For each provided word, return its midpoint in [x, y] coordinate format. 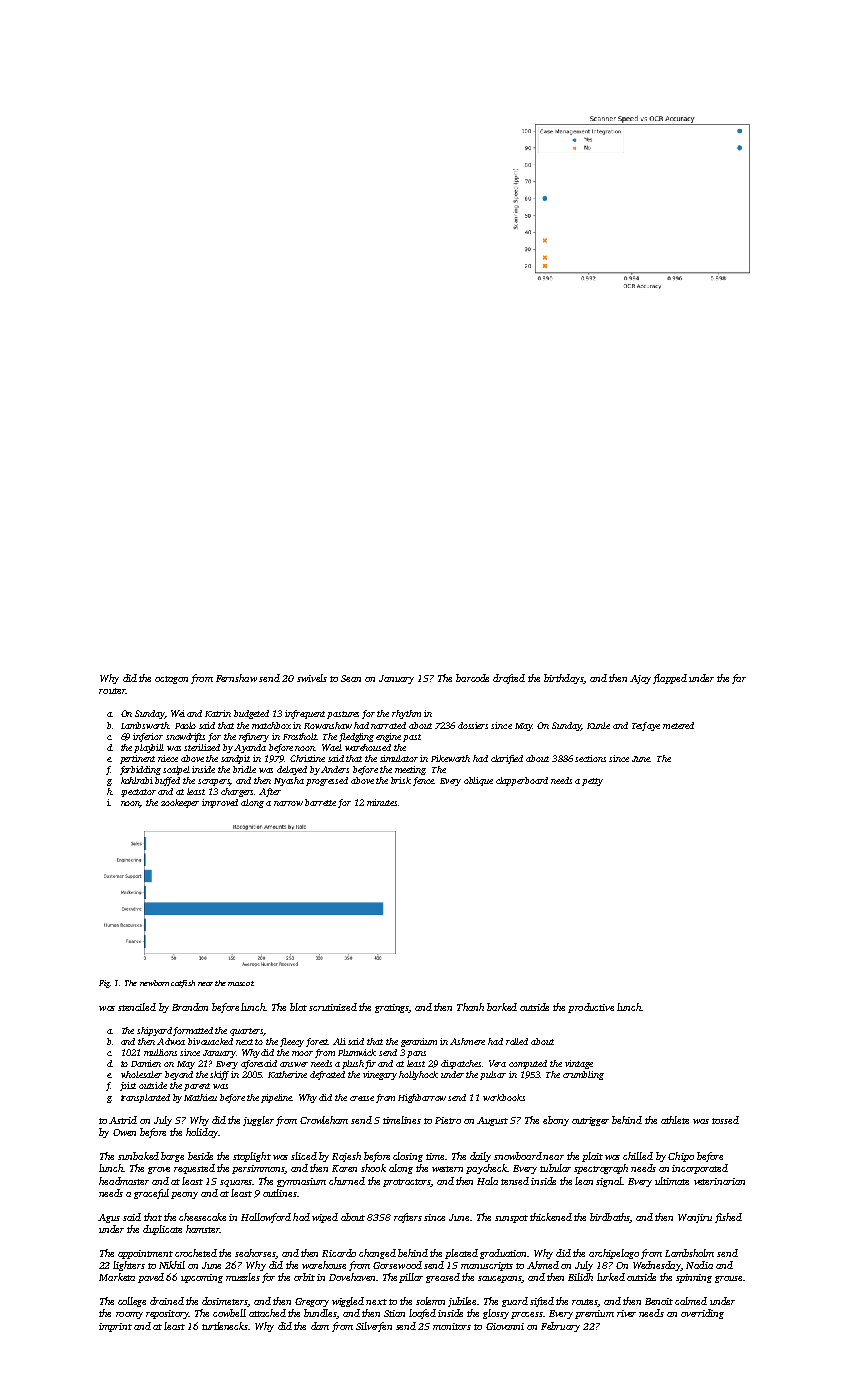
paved [151, 1278]
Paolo [185, 725]
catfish [183, 984]
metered [678, 725]
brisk [401, 780]
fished [728, 1218]
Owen [124, 1132]
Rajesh [346, 1157]
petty [592, 782]
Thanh [470, 1007]
